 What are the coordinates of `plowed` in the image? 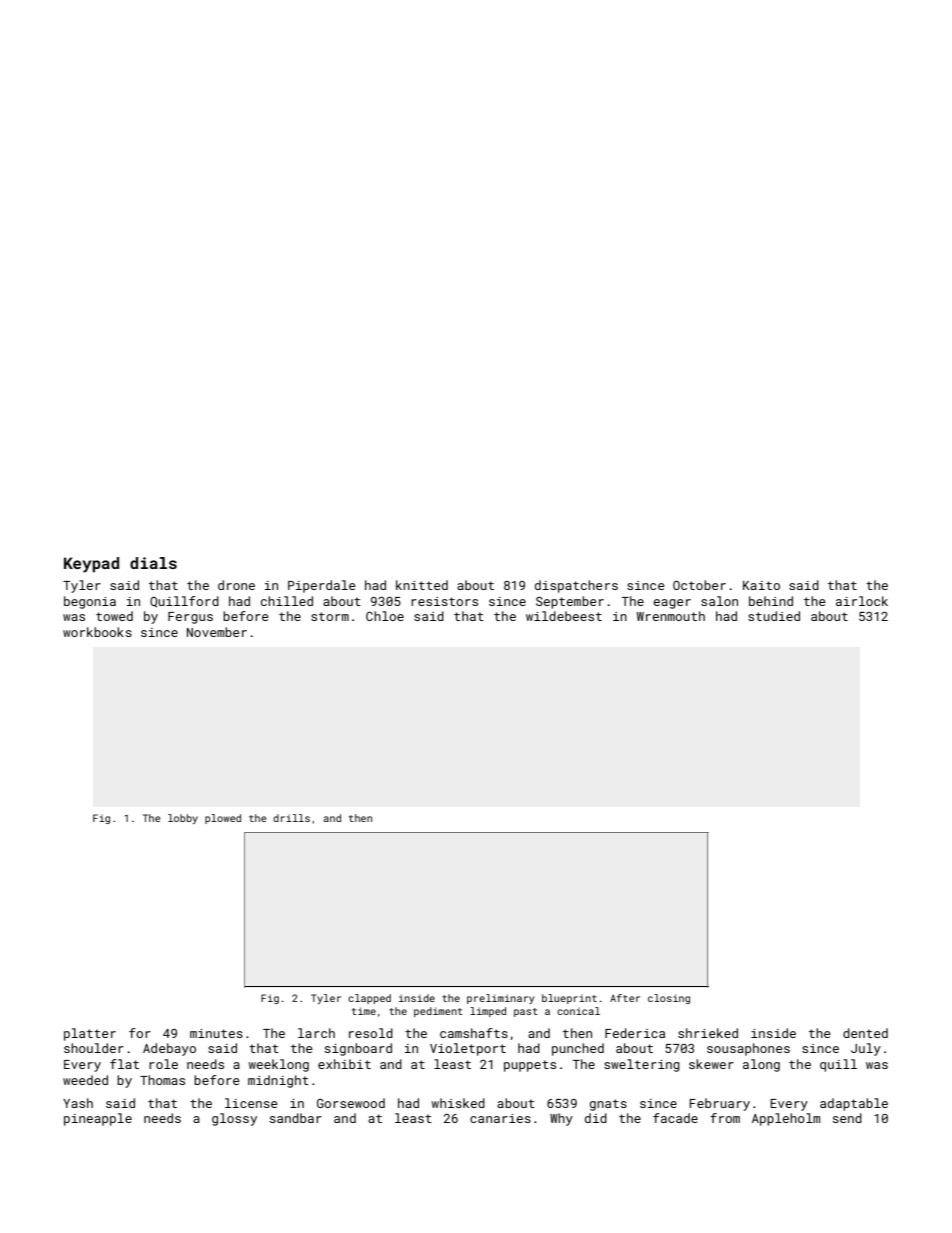 It's located at (223, 819).
